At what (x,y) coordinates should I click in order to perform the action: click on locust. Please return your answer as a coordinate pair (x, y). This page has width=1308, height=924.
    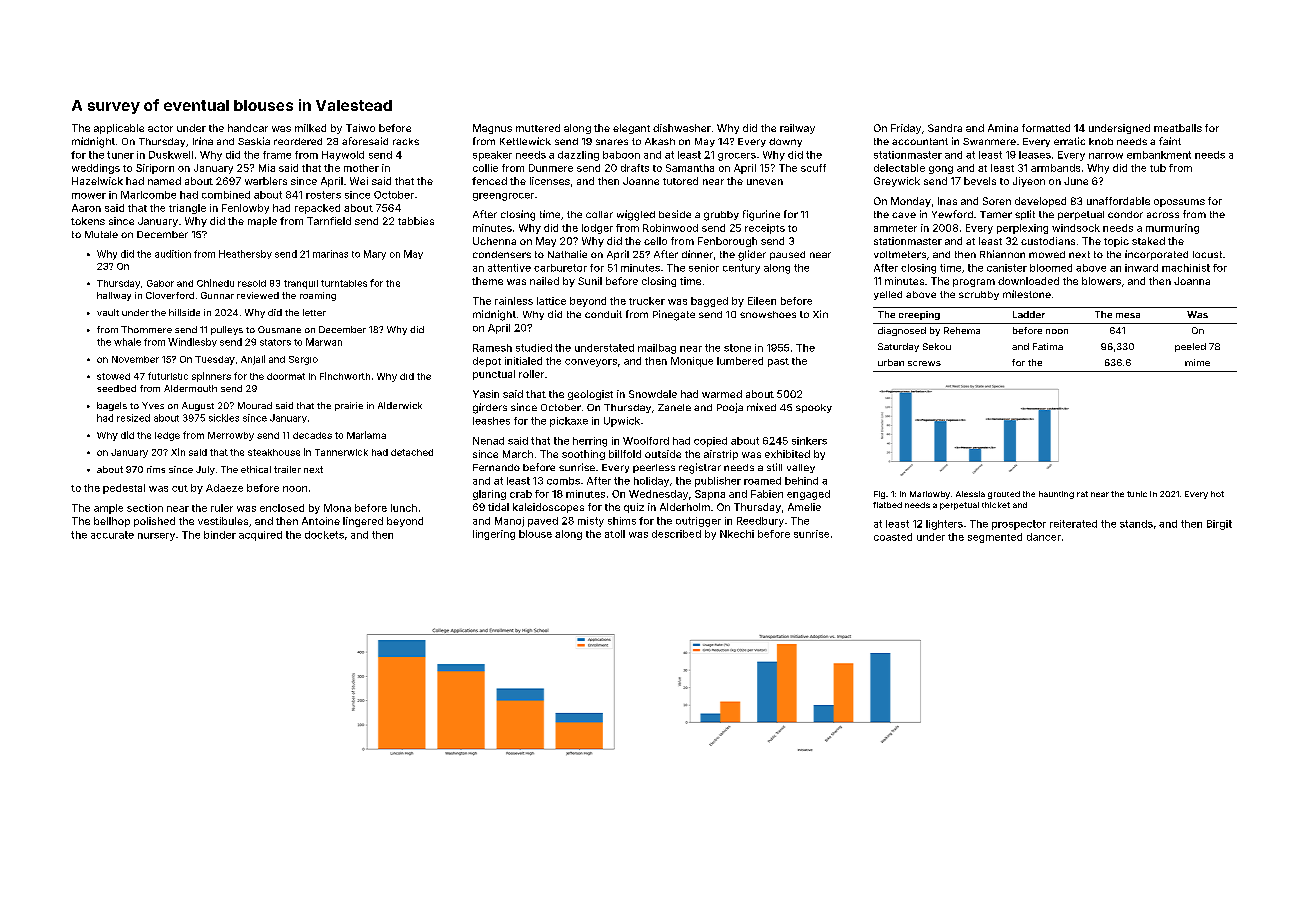
    Looking at the image, I should click on (1207, 254).
